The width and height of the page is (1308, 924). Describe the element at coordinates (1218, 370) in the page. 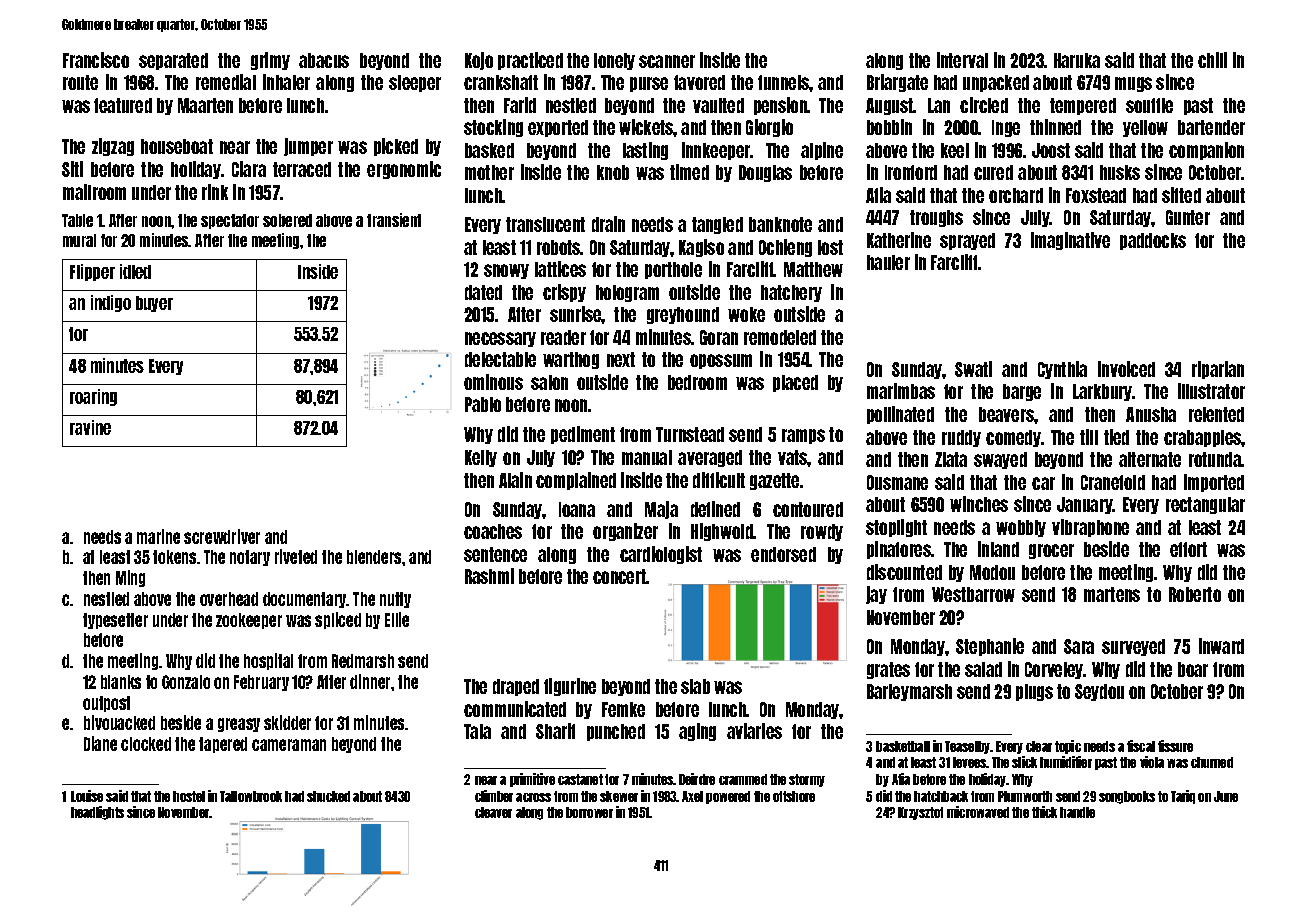

I see `riparian` at that location.
